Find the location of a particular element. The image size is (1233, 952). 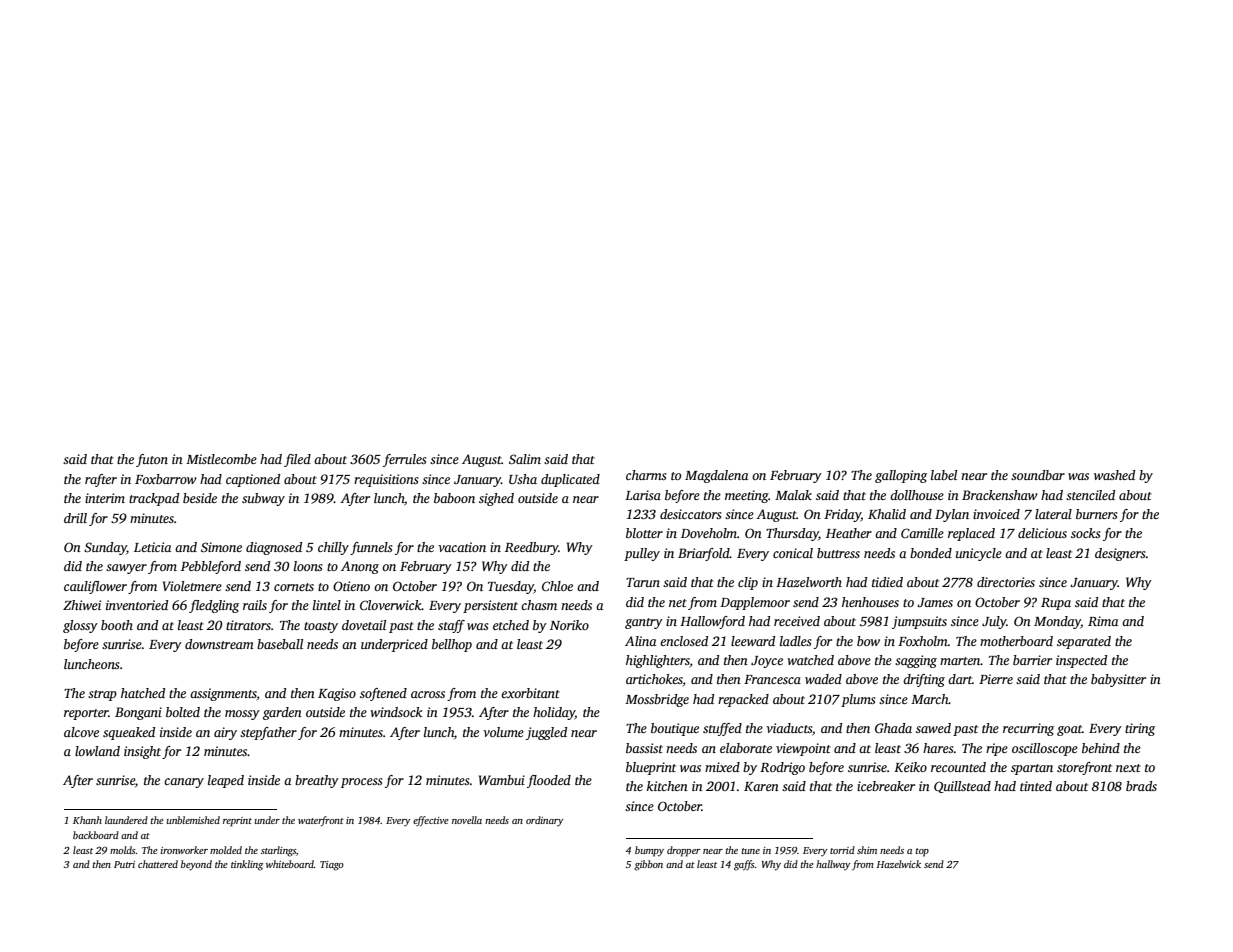

drill is located at coordinates (75, 518).
